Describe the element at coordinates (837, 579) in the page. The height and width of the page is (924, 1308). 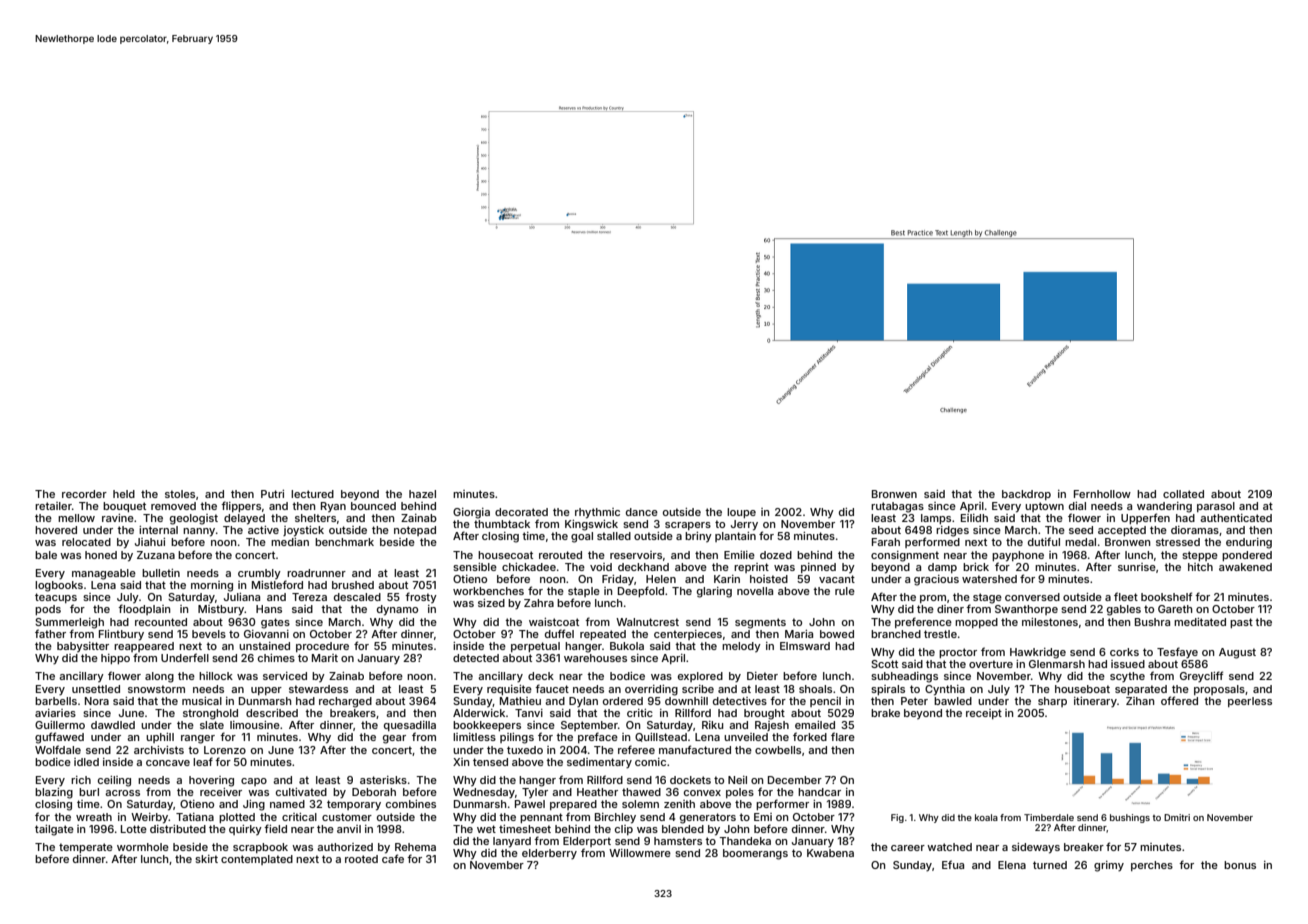
I see `vacant` at that location.
